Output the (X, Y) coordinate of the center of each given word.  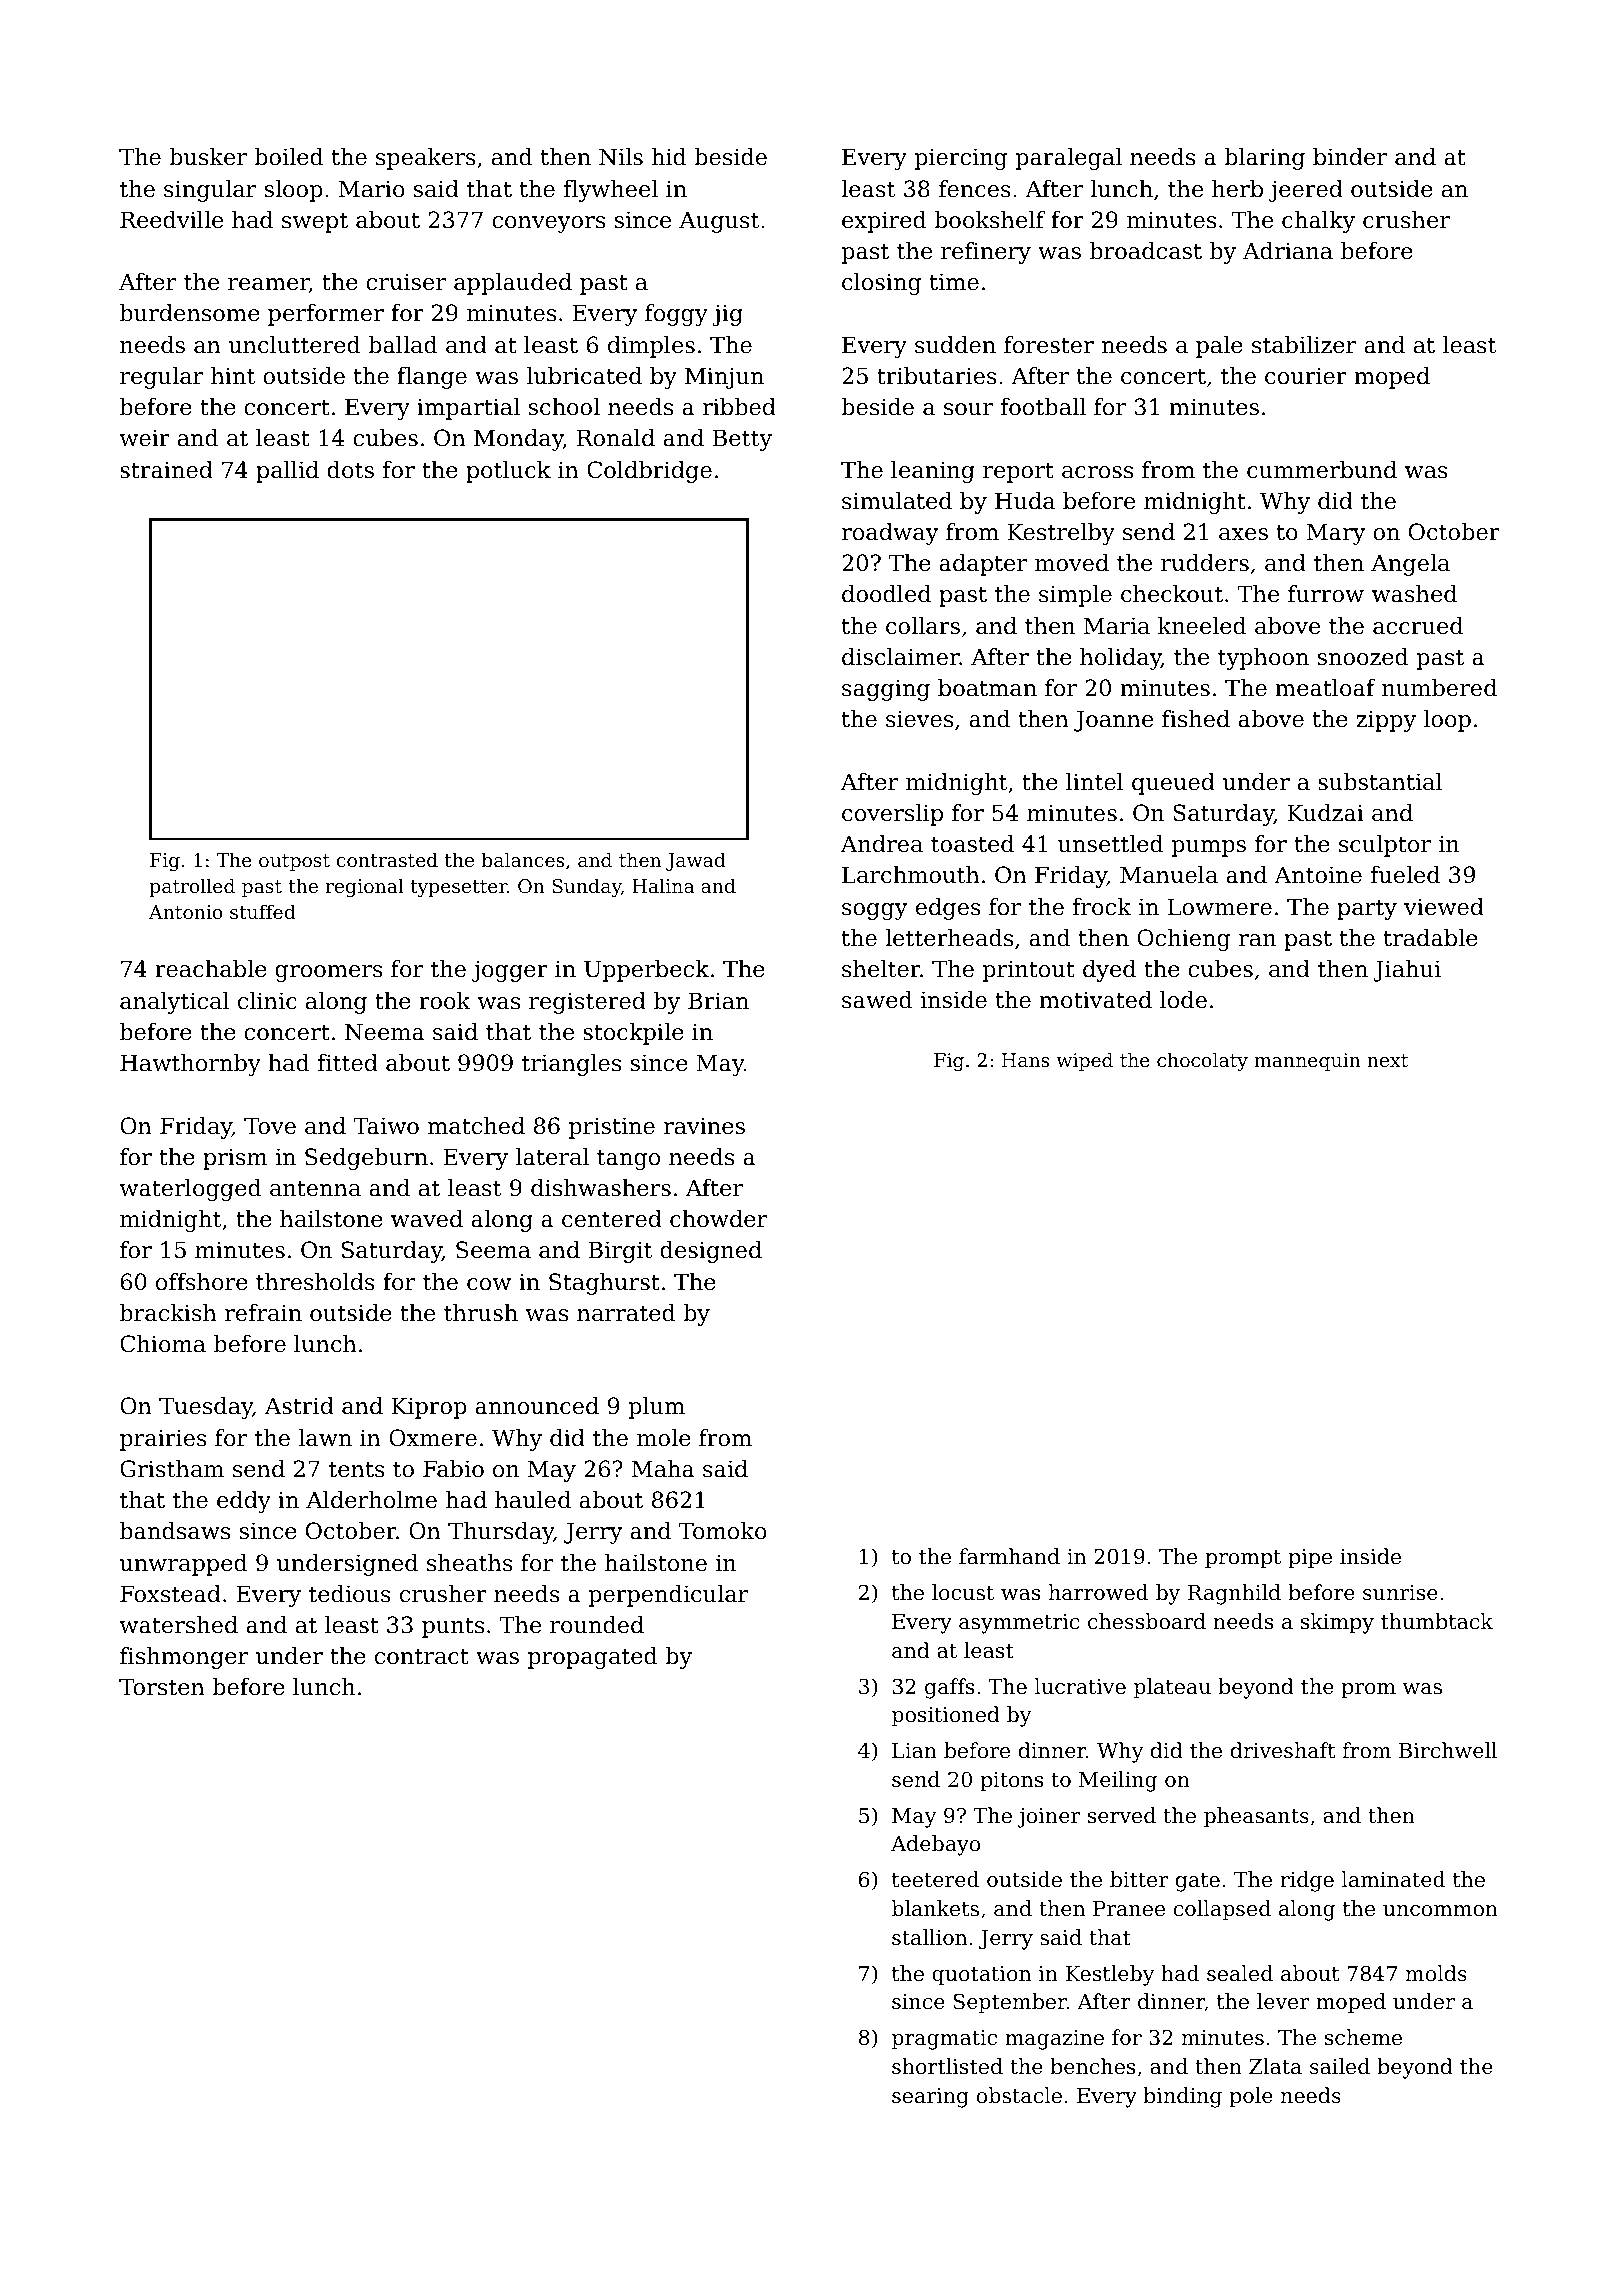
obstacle (1019, 2095)
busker (208, 157)
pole (1251, 2097)
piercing (961, 159)
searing (930, 2098)
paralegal (1069, 159)
